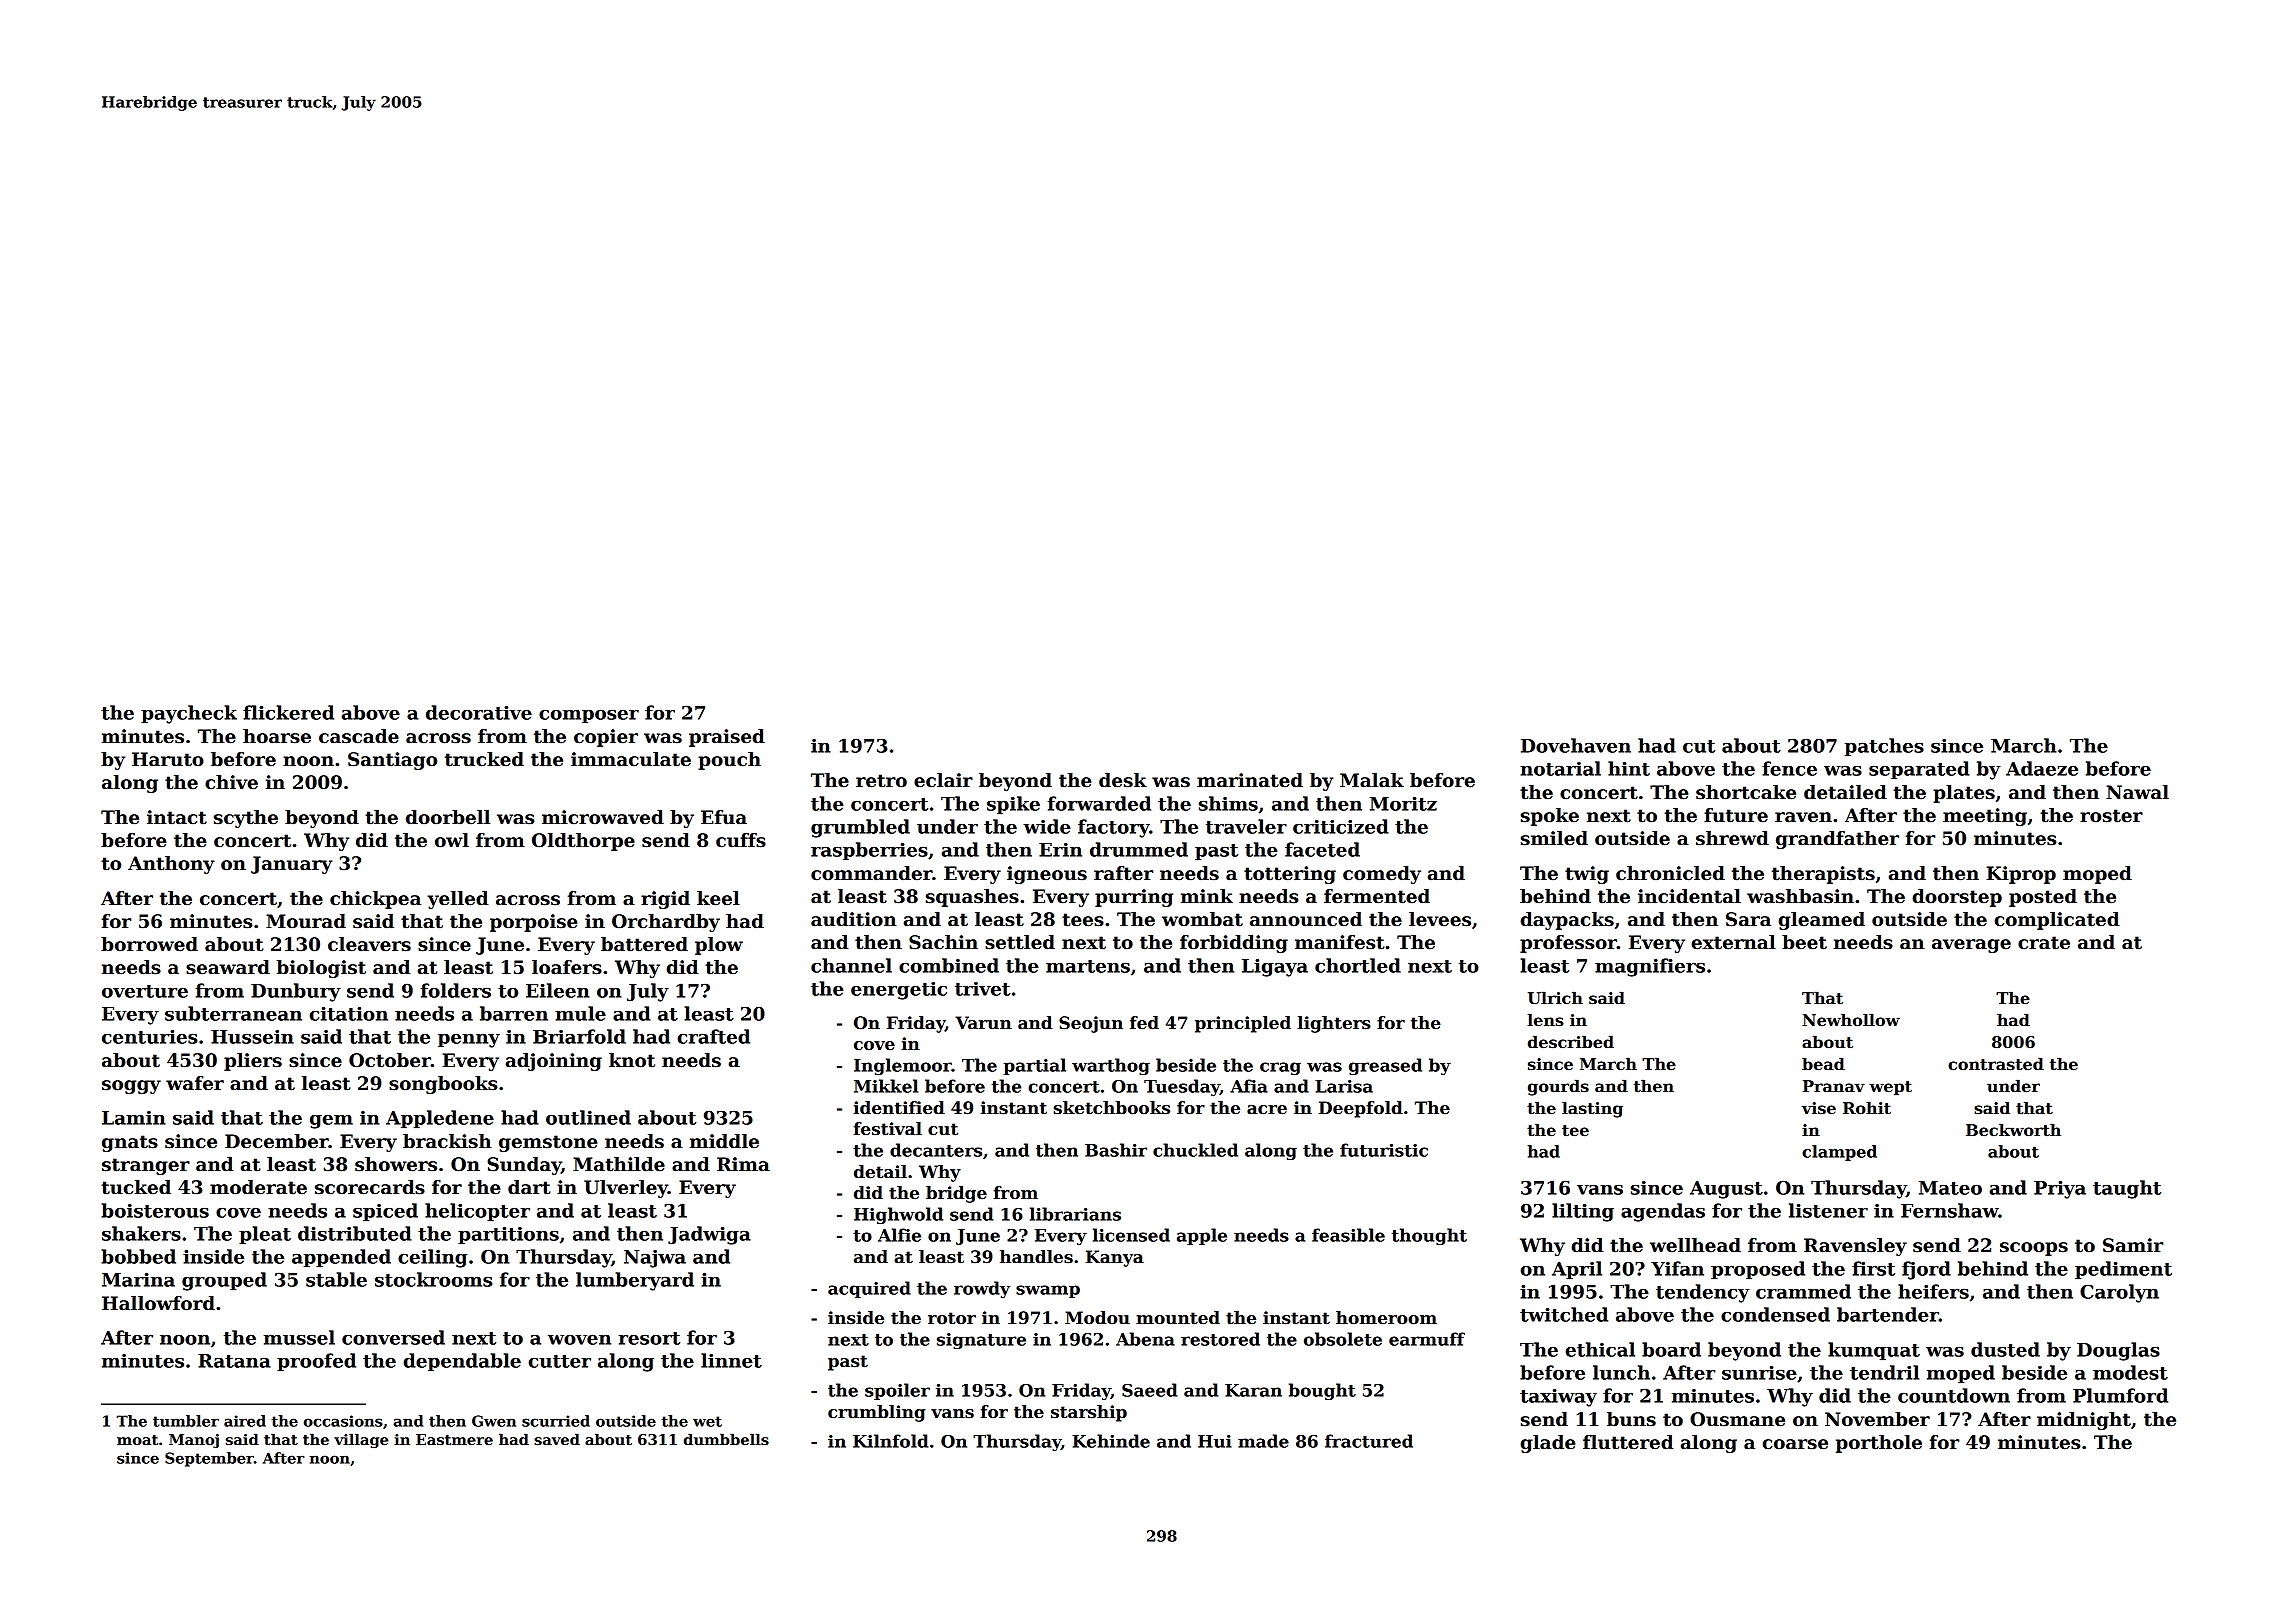  Describe the element at coordinates (1600, 1349) in the image. I see `ethical` at that location.
